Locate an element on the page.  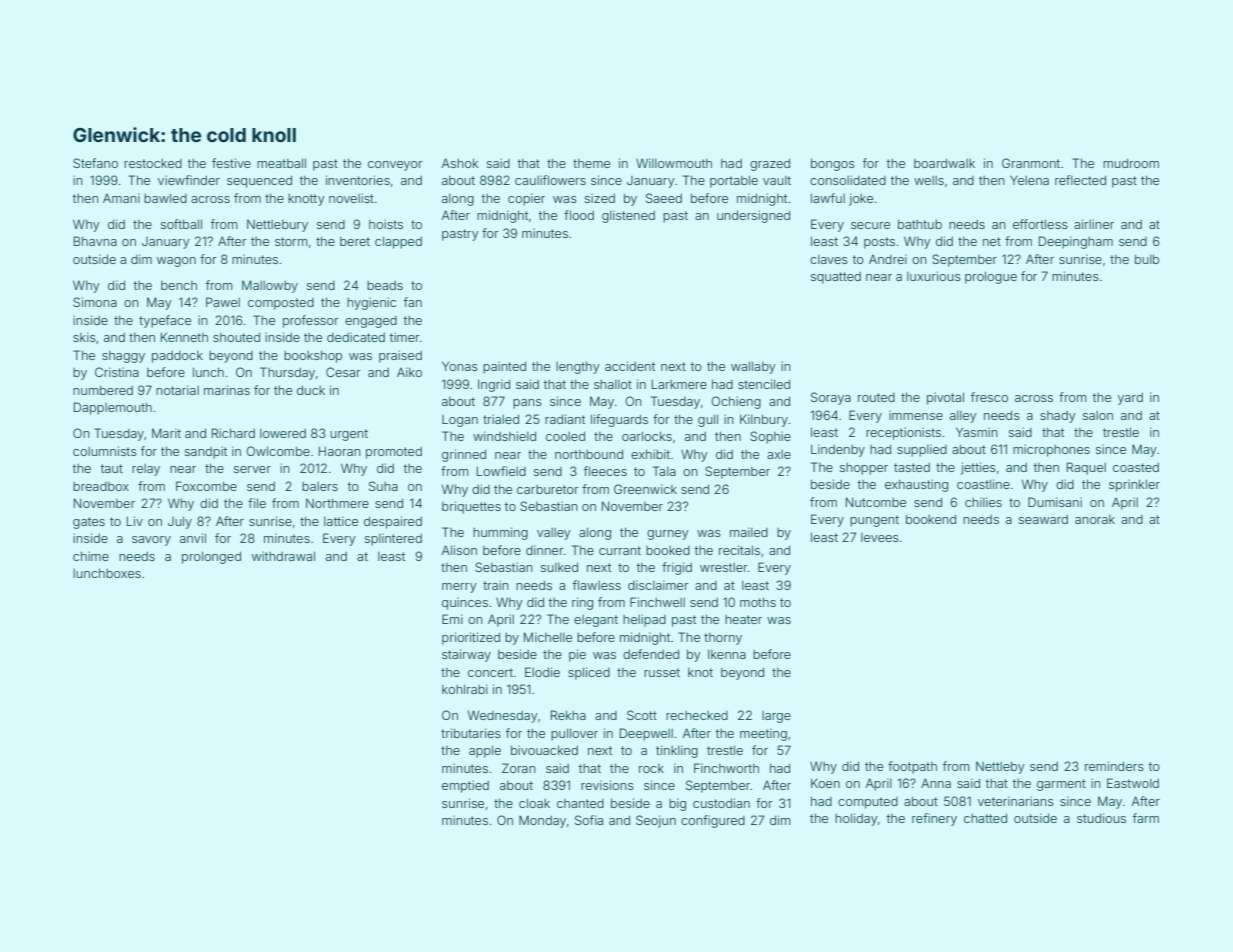
painted is located at coordinates (504, 367).
